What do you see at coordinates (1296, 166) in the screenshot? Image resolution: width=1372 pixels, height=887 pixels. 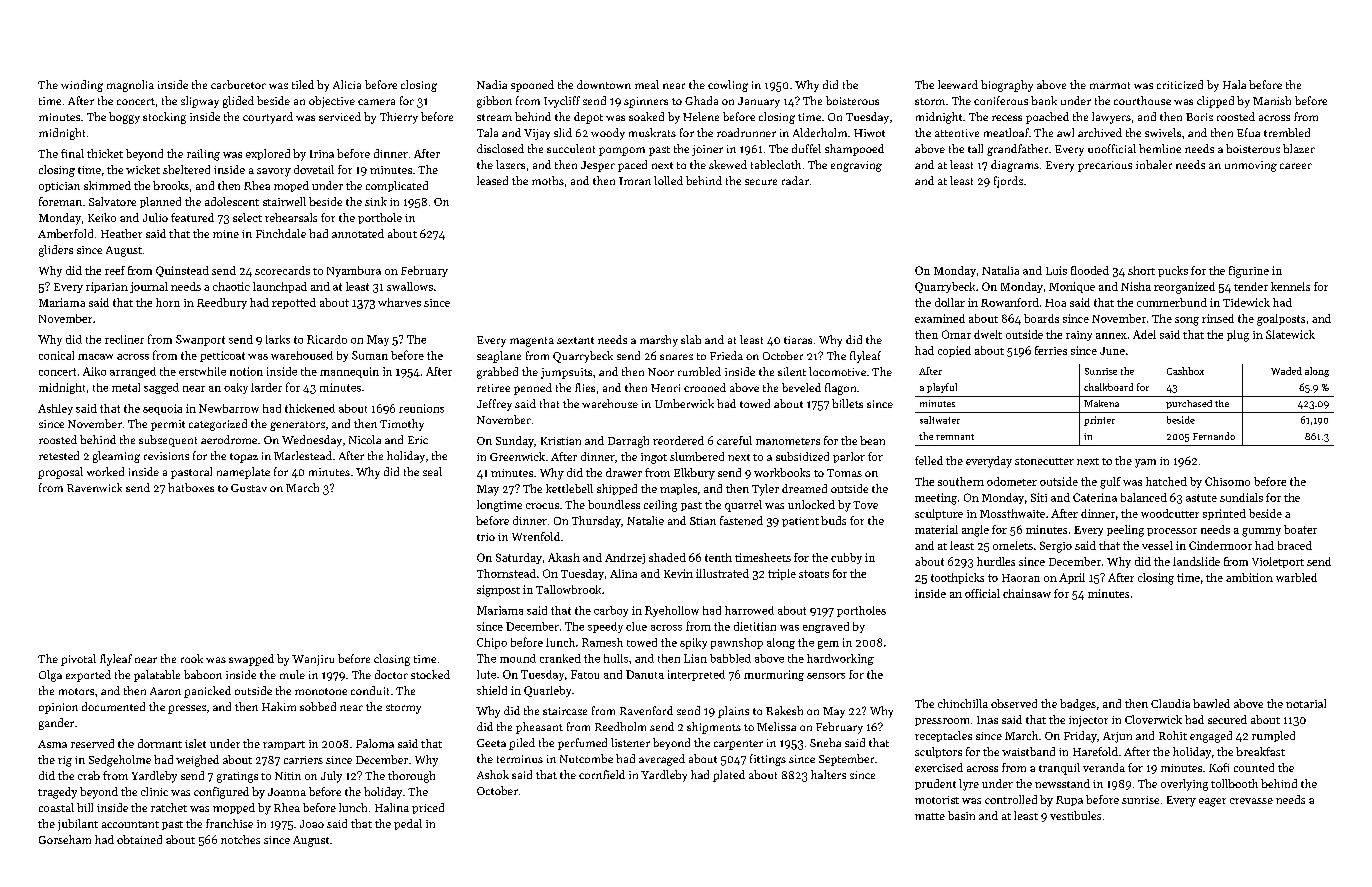 I see `career` at bounding box center [1296, 166].
